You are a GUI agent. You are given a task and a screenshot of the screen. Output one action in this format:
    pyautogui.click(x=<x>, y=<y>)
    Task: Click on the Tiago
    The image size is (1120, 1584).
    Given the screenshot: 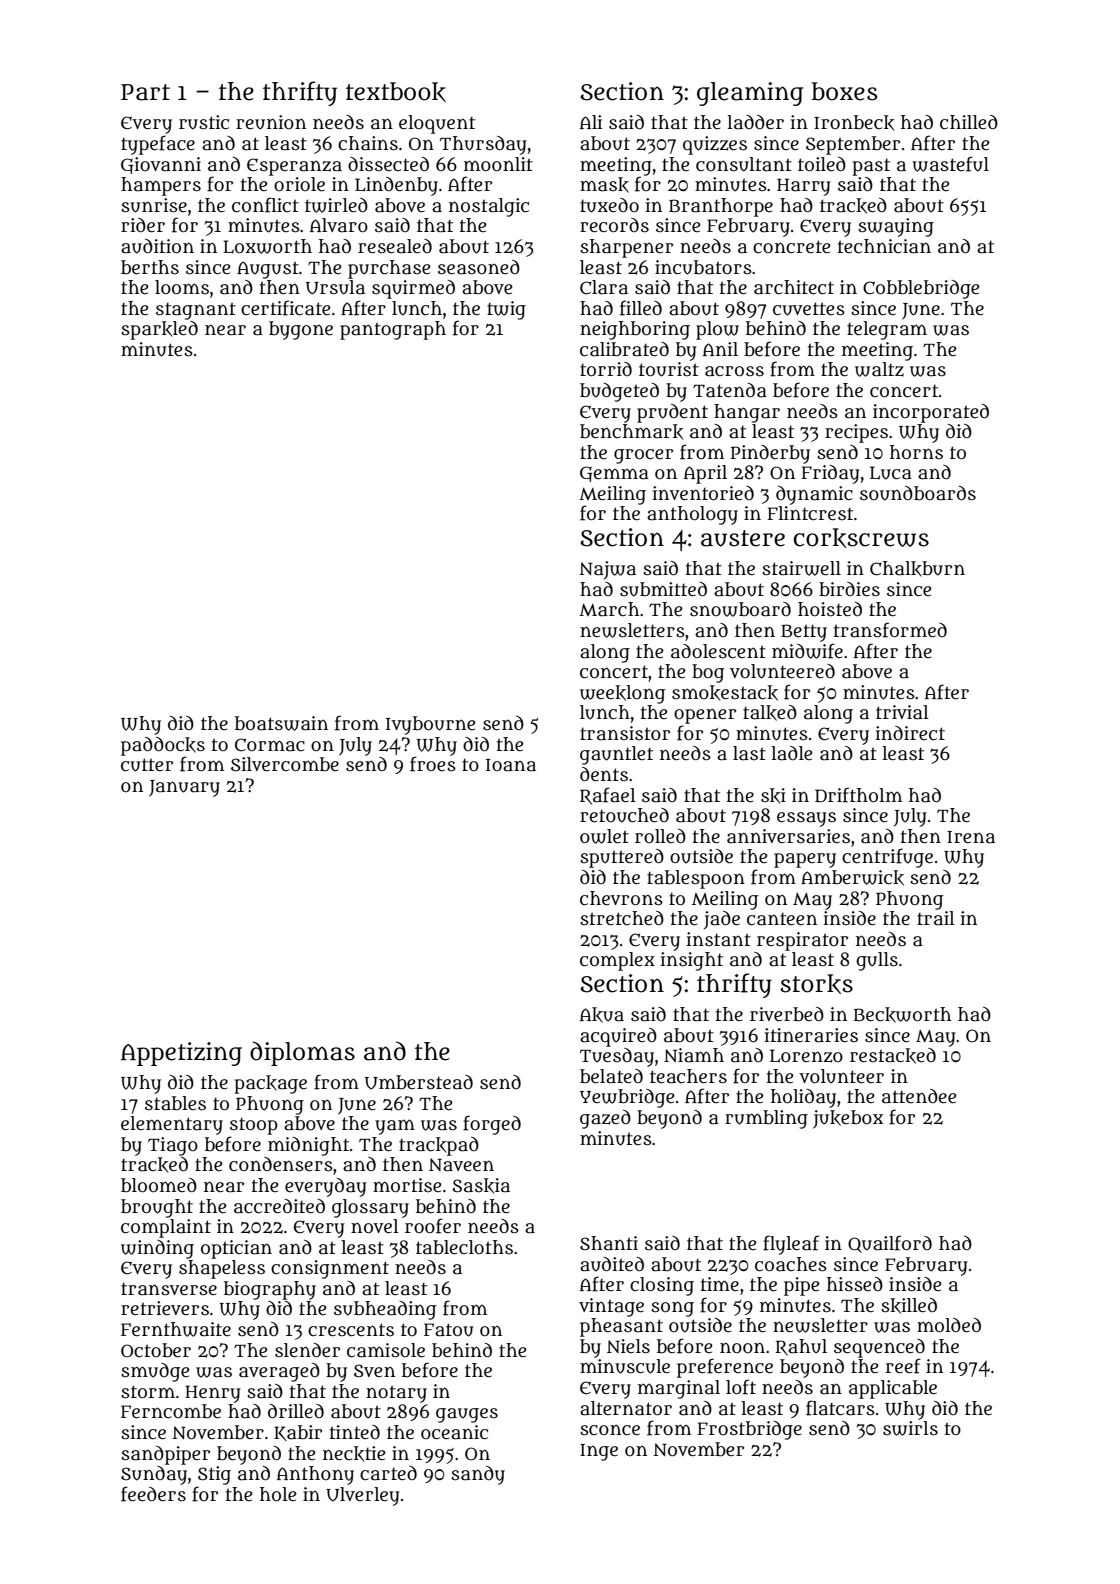 What is the action you would take?
    pyautogui.click(x=173, y=1146)
